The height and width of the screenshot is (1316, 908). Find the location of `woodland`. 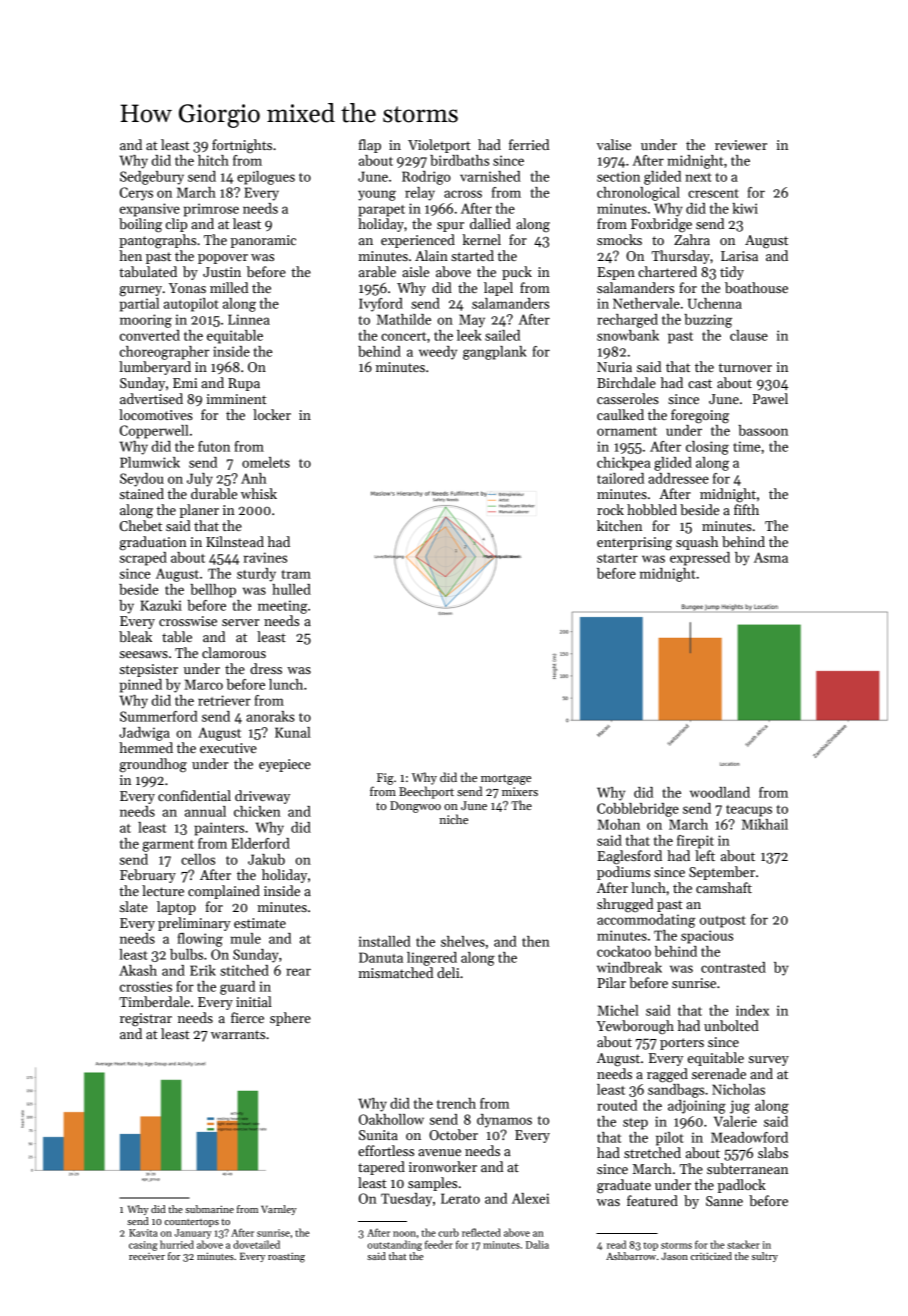

woodland is located at coordinates (720, 792).
